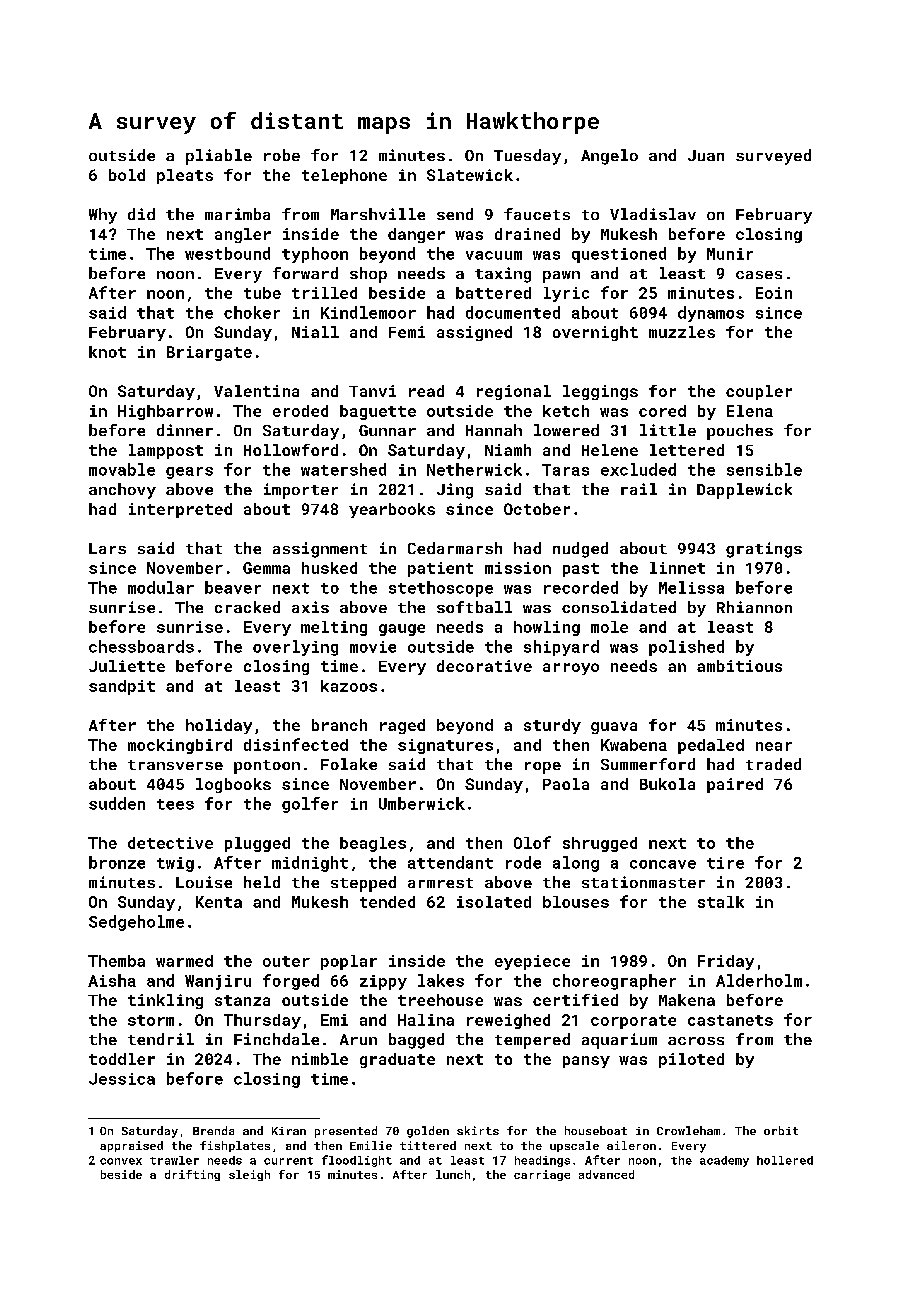 This image has width=908, height=1316. What do you see at coordinates (537, 509) in the image?
I see `October` at bounding box center [537, 509].
